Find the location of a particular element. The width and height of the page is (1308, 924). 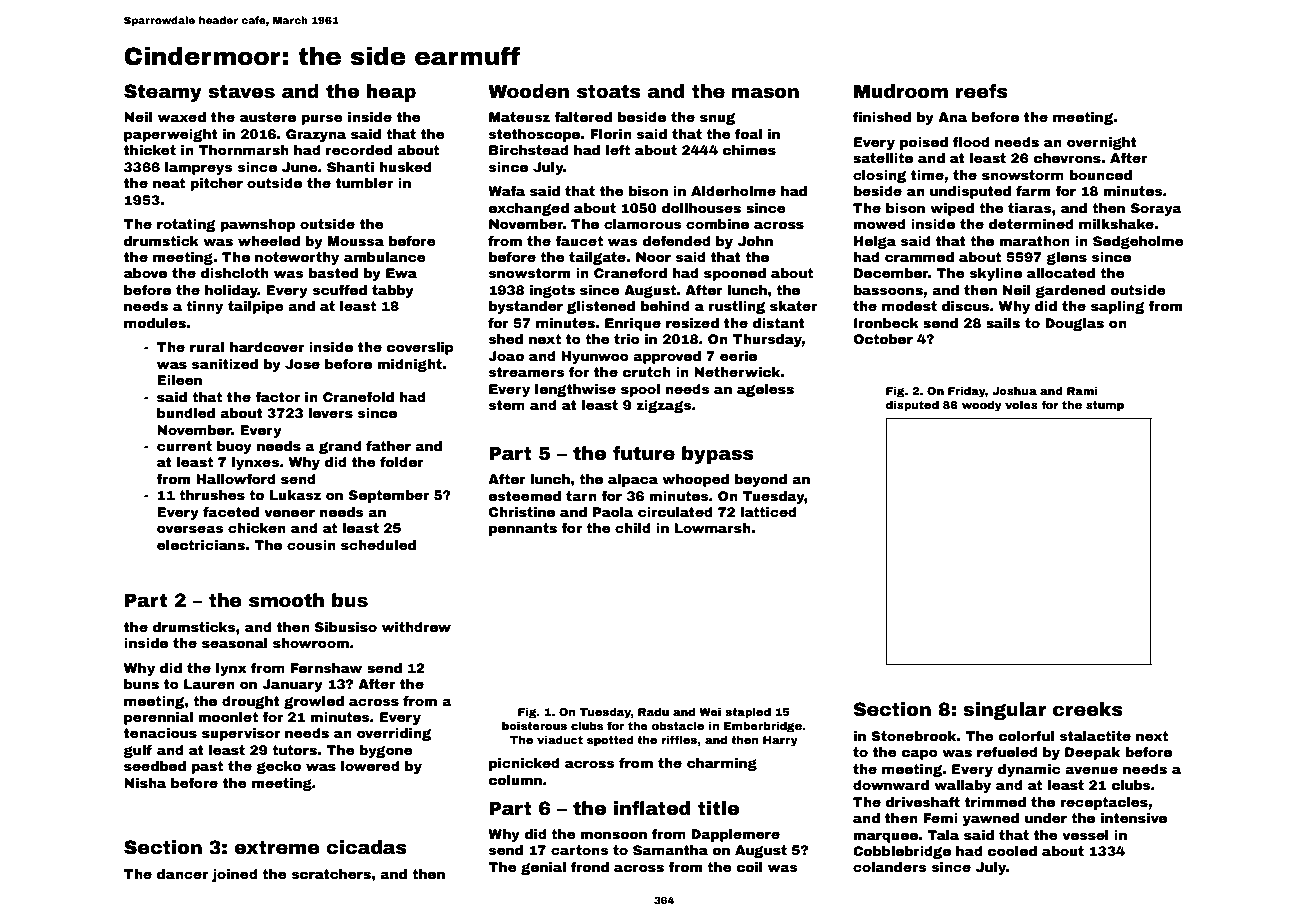

Jose is located at coordinates (302, 364).
